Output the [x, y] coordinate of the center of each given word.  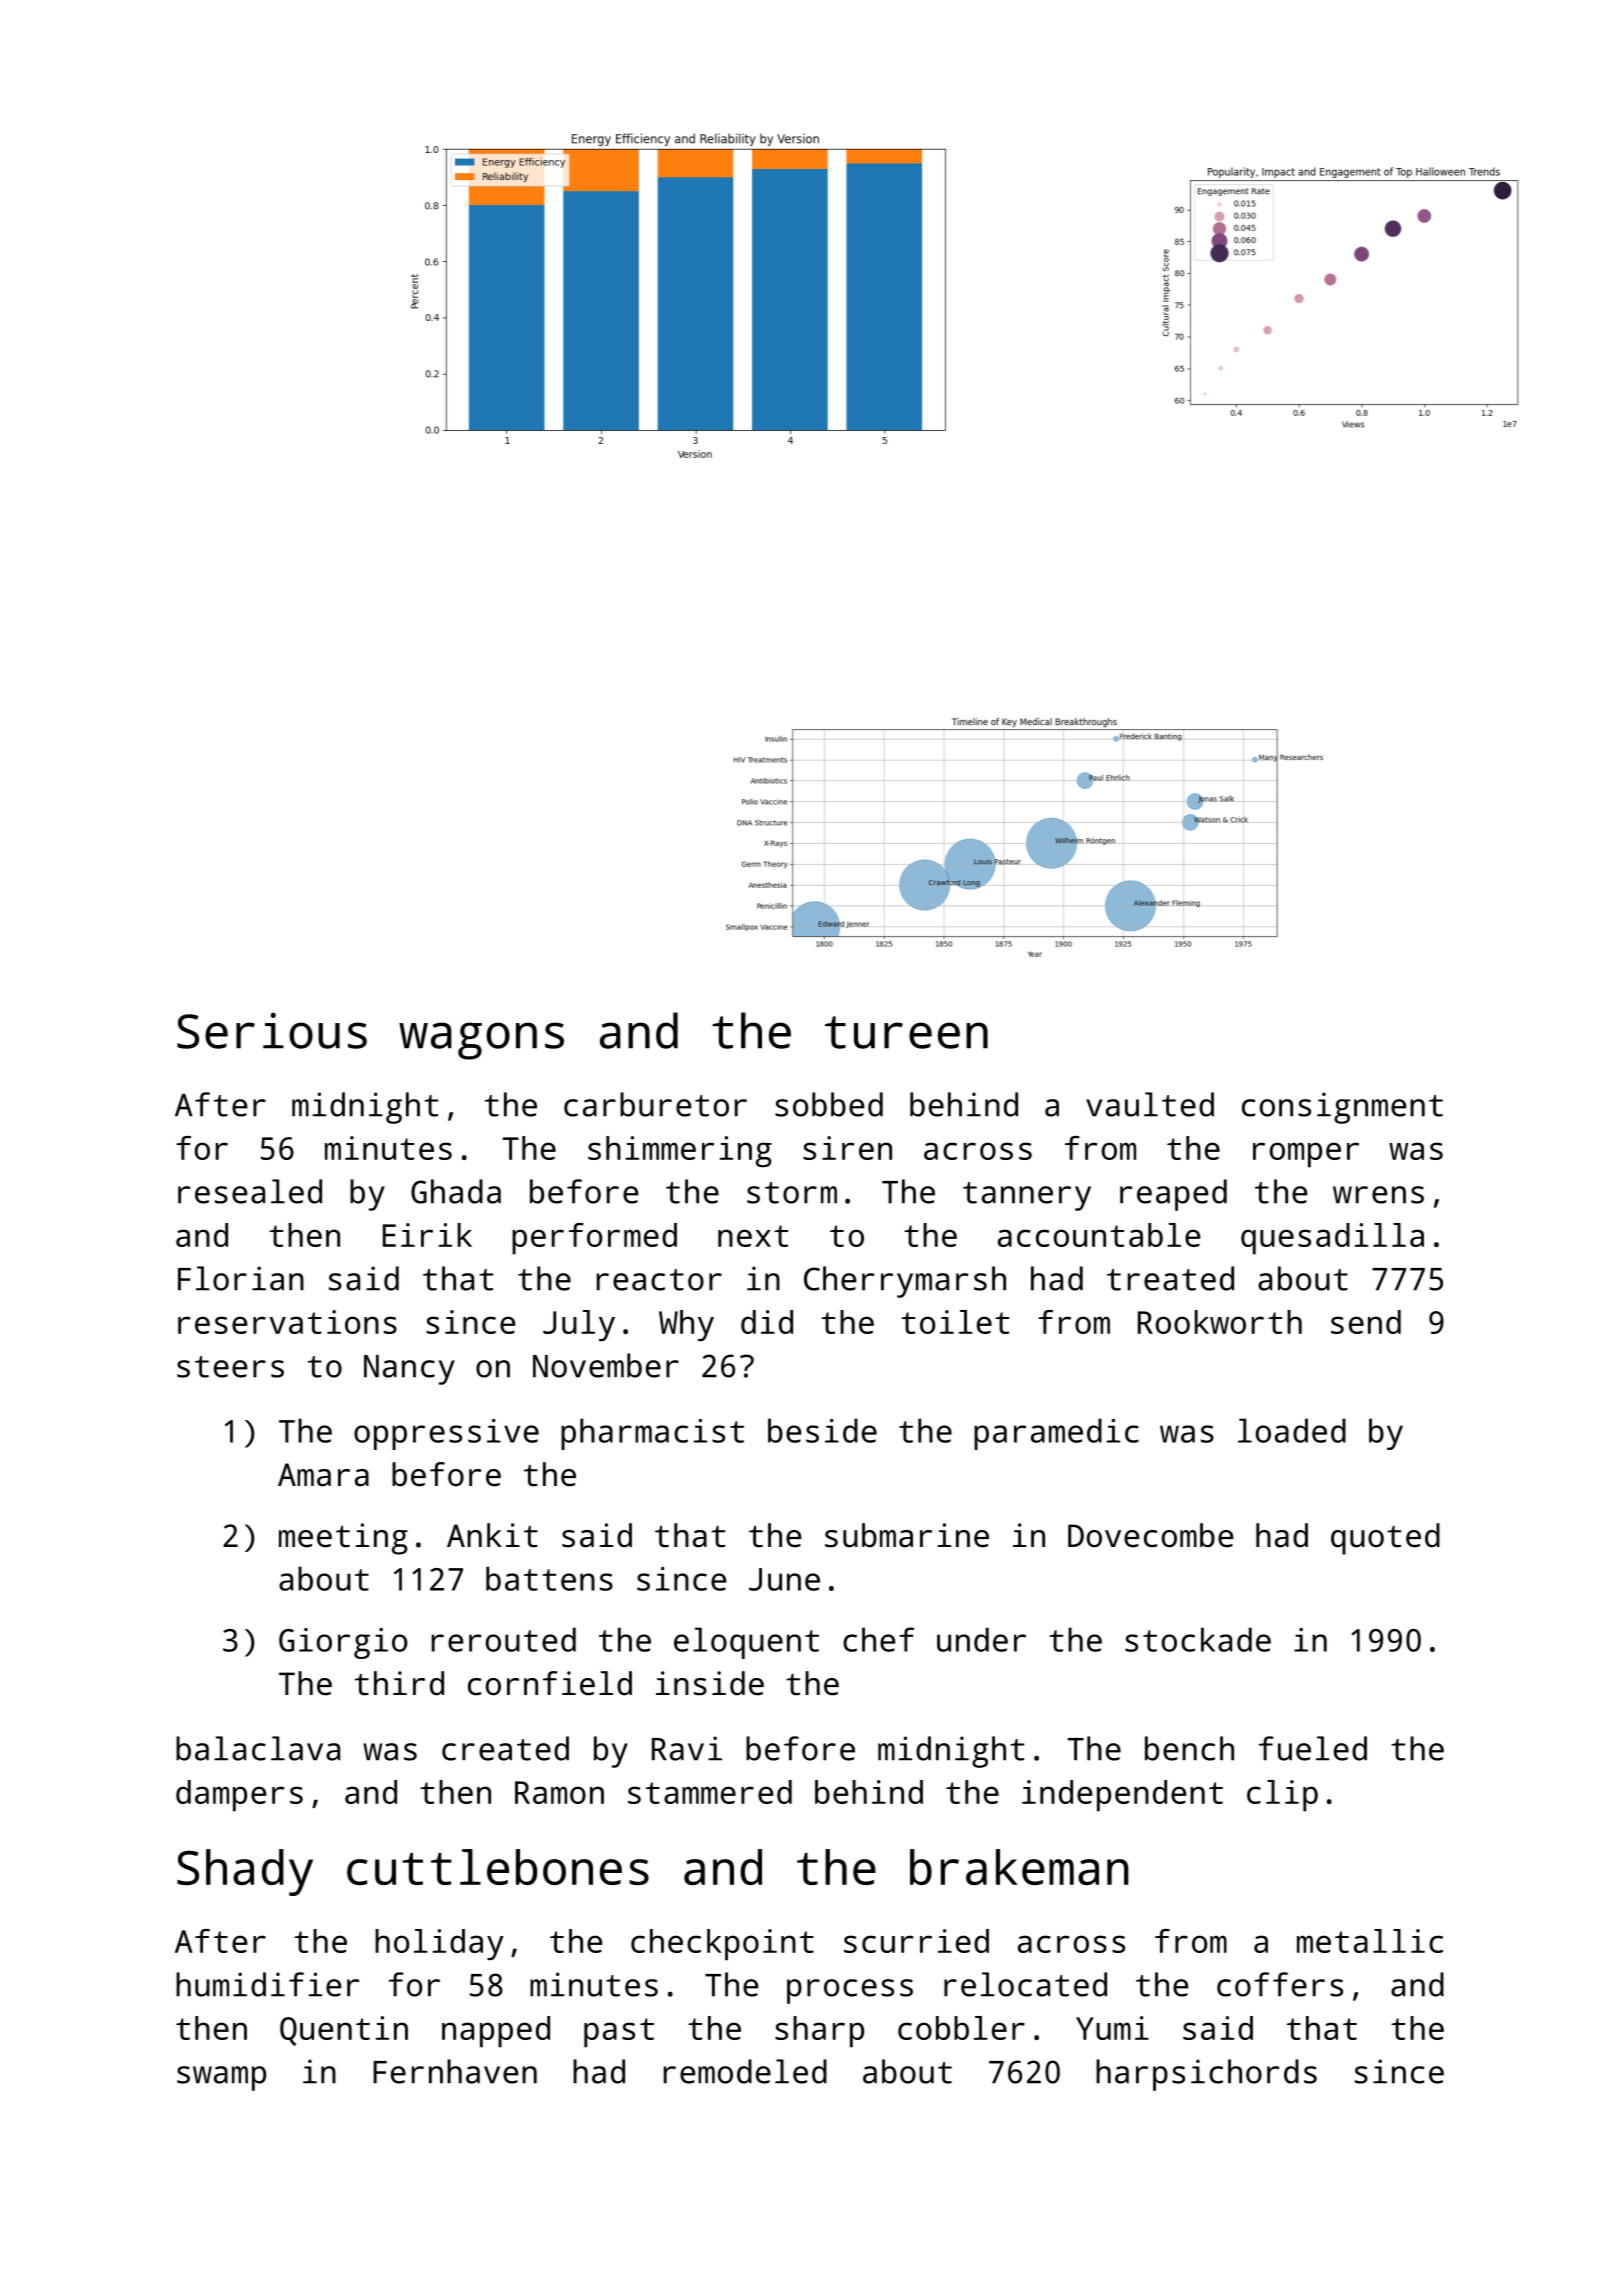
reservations [287, 1322]
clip [1282, 1796]
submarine [907, 1535]
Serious [272, 1031]
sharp [819, 2032]
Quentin [344, 2031]
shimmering [680, 1152]
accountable [1099, 1235]
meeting [343, 1539]
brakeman [1019, 1867]
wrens [1378, 1195]
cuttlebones [498, 1867]
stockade [1198, 1639]
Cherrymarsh [905, 1282]
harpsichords [1206, 2075]
